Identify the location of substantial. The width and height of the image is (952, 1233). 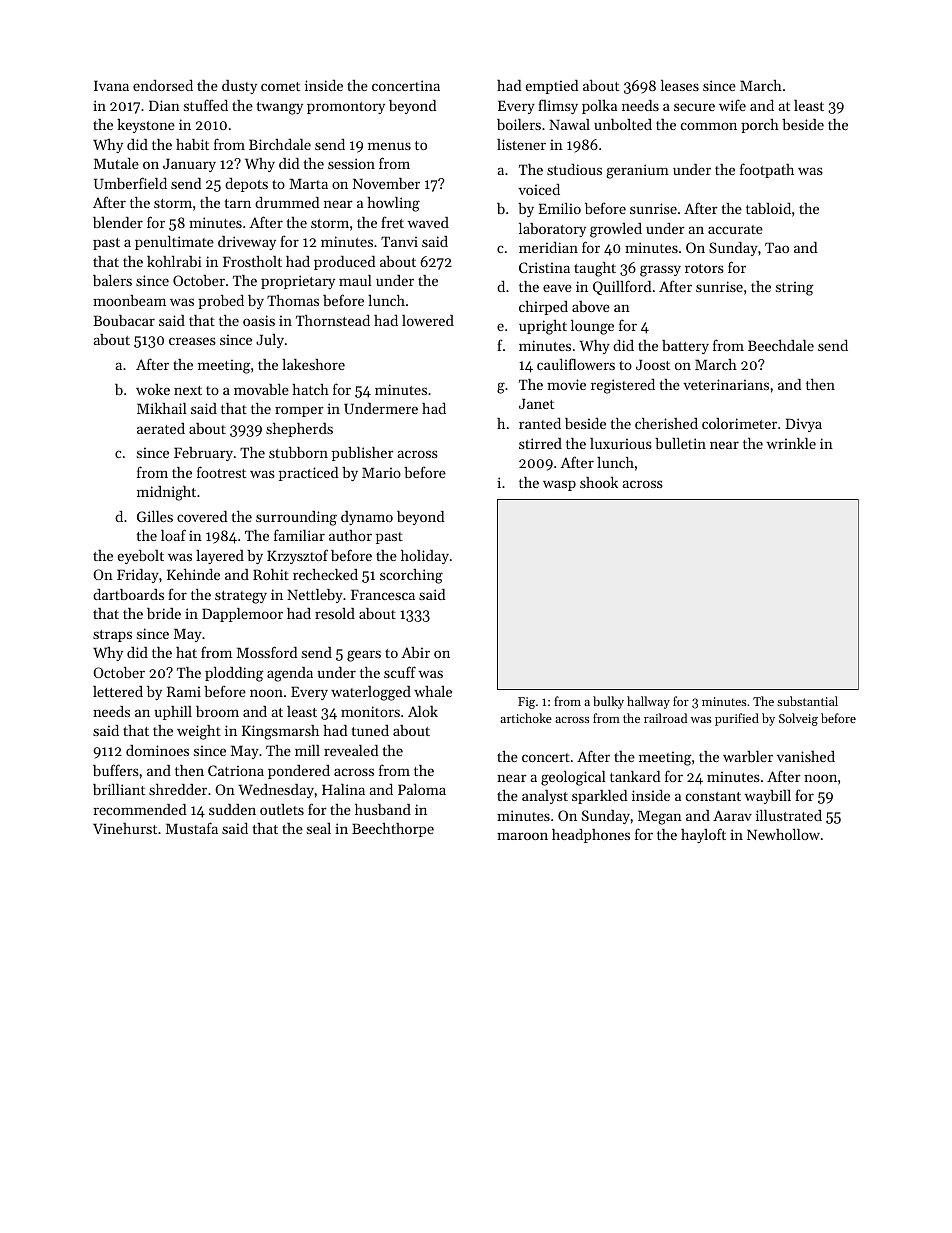
(807, 701).
